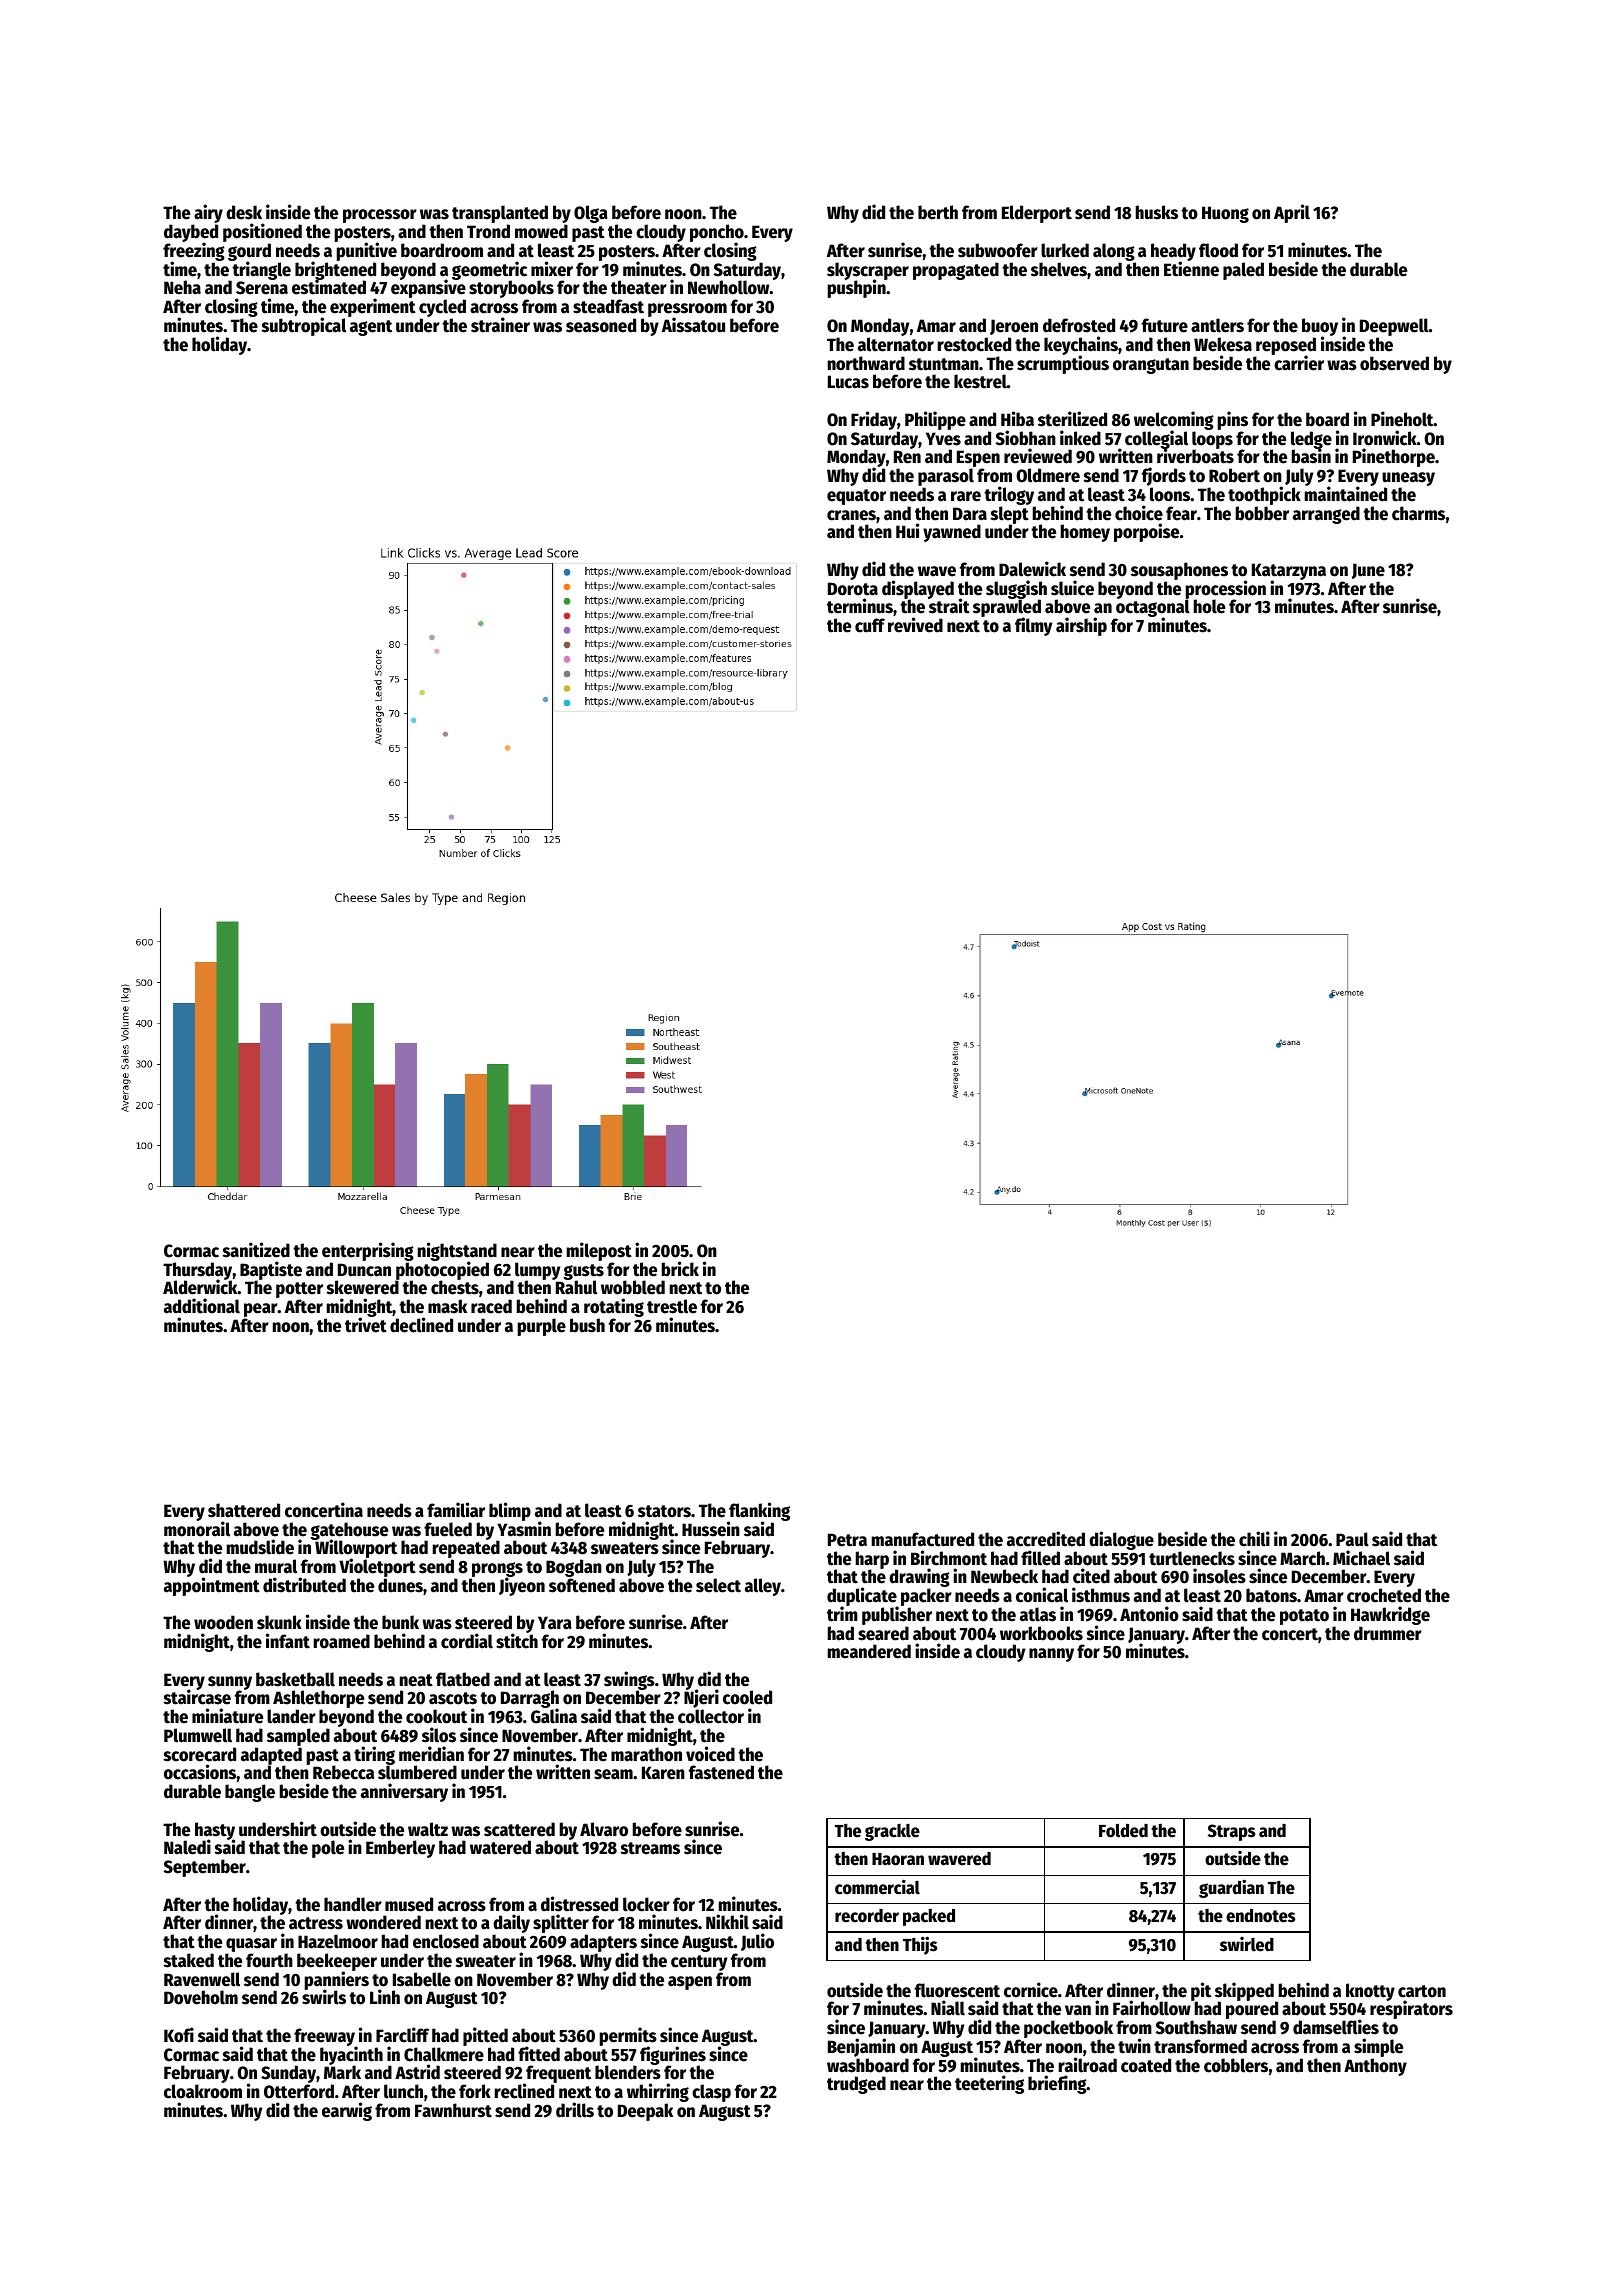 The image size is (1620, 2292). I want to click on Ironwick, so click(1385, 438).
